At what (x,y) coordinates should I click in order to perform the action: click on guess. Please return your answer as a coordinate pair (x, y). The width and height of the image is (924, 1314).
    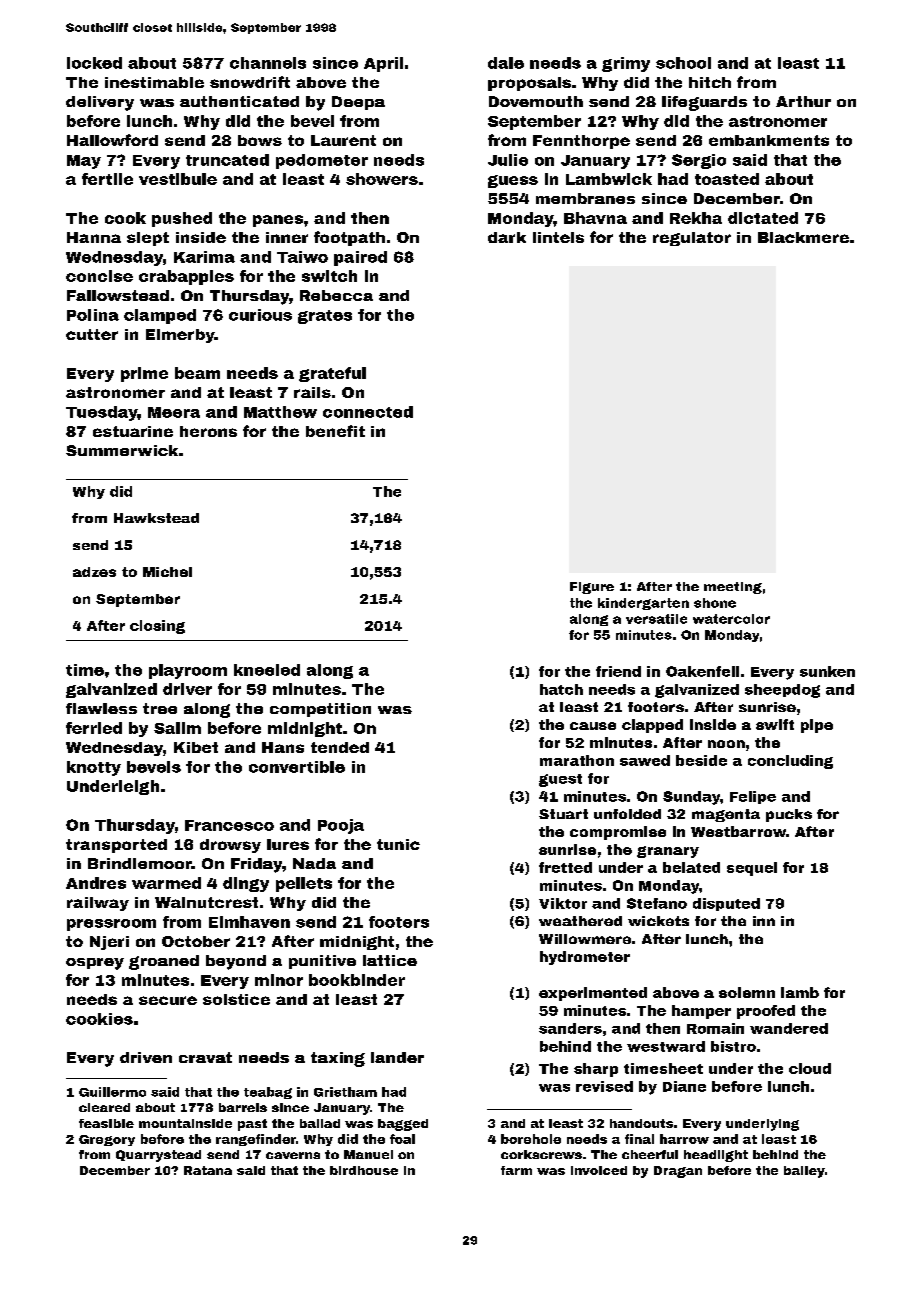
    Looking at the image, I should click on (513, 181).
